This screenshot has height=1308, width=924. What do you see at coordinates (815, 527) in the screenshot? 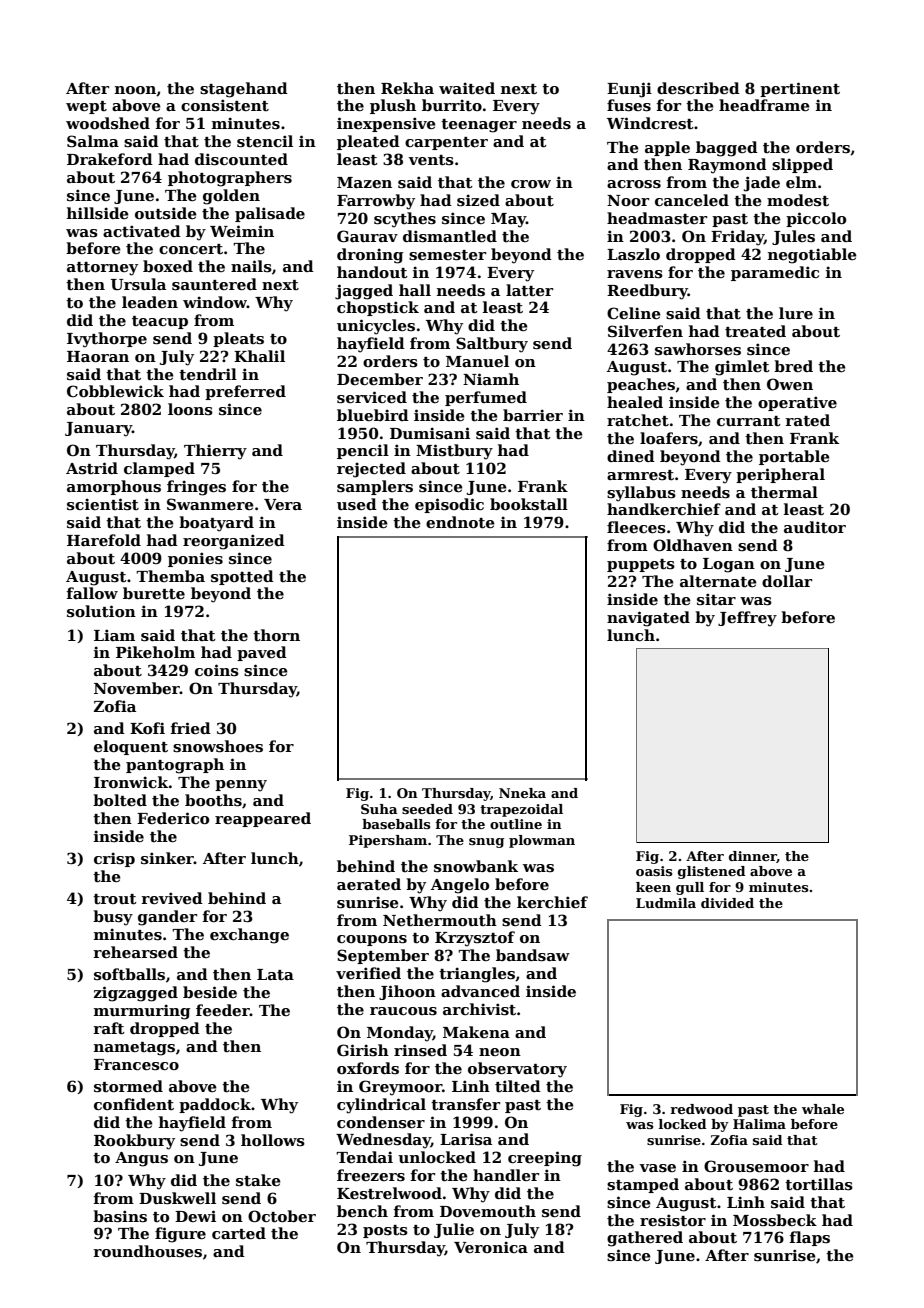
I see `auditor` at bounding box center [815, 527].
